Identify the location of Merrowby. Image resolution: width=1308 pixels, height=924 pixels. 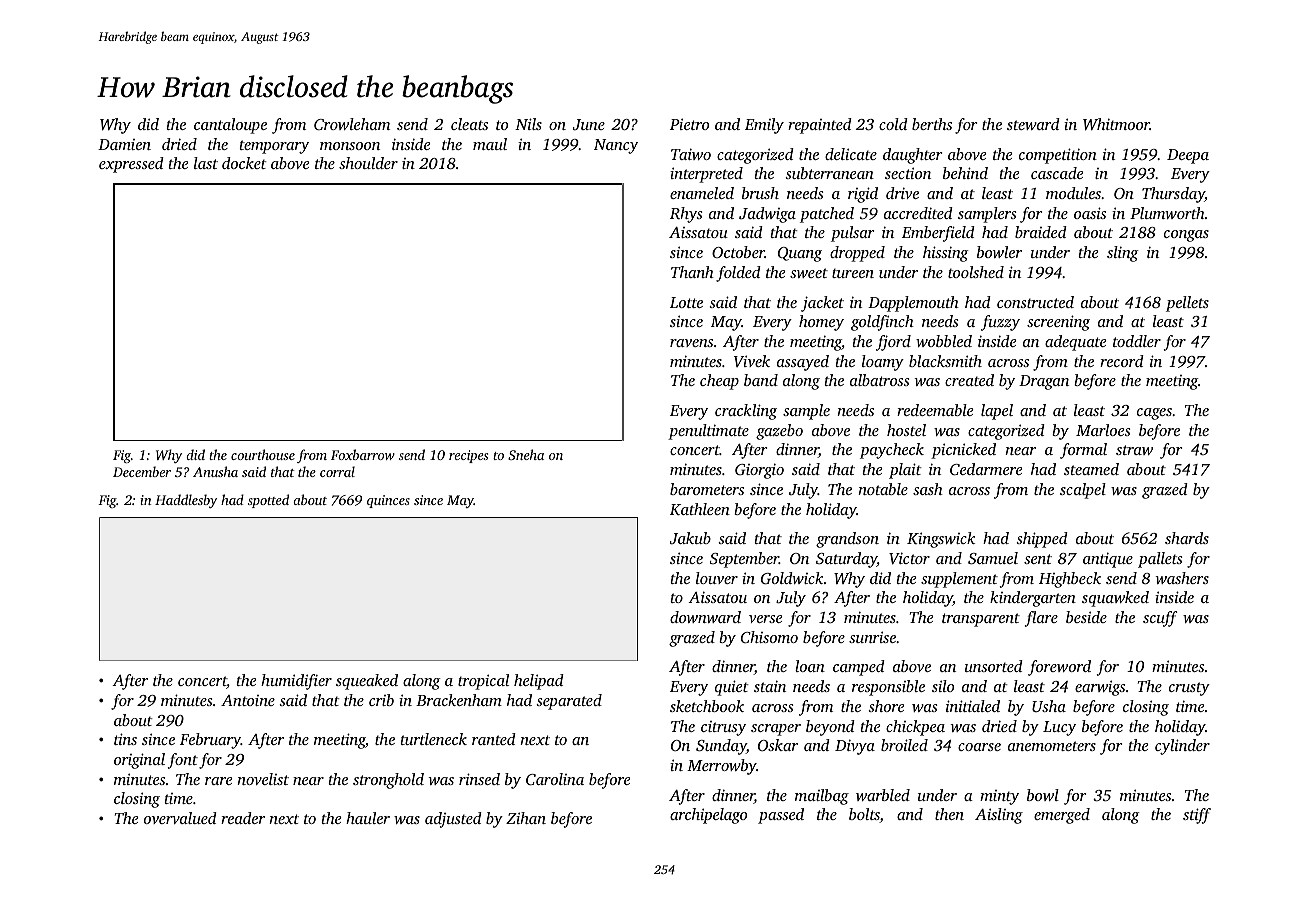
(722, 767).
